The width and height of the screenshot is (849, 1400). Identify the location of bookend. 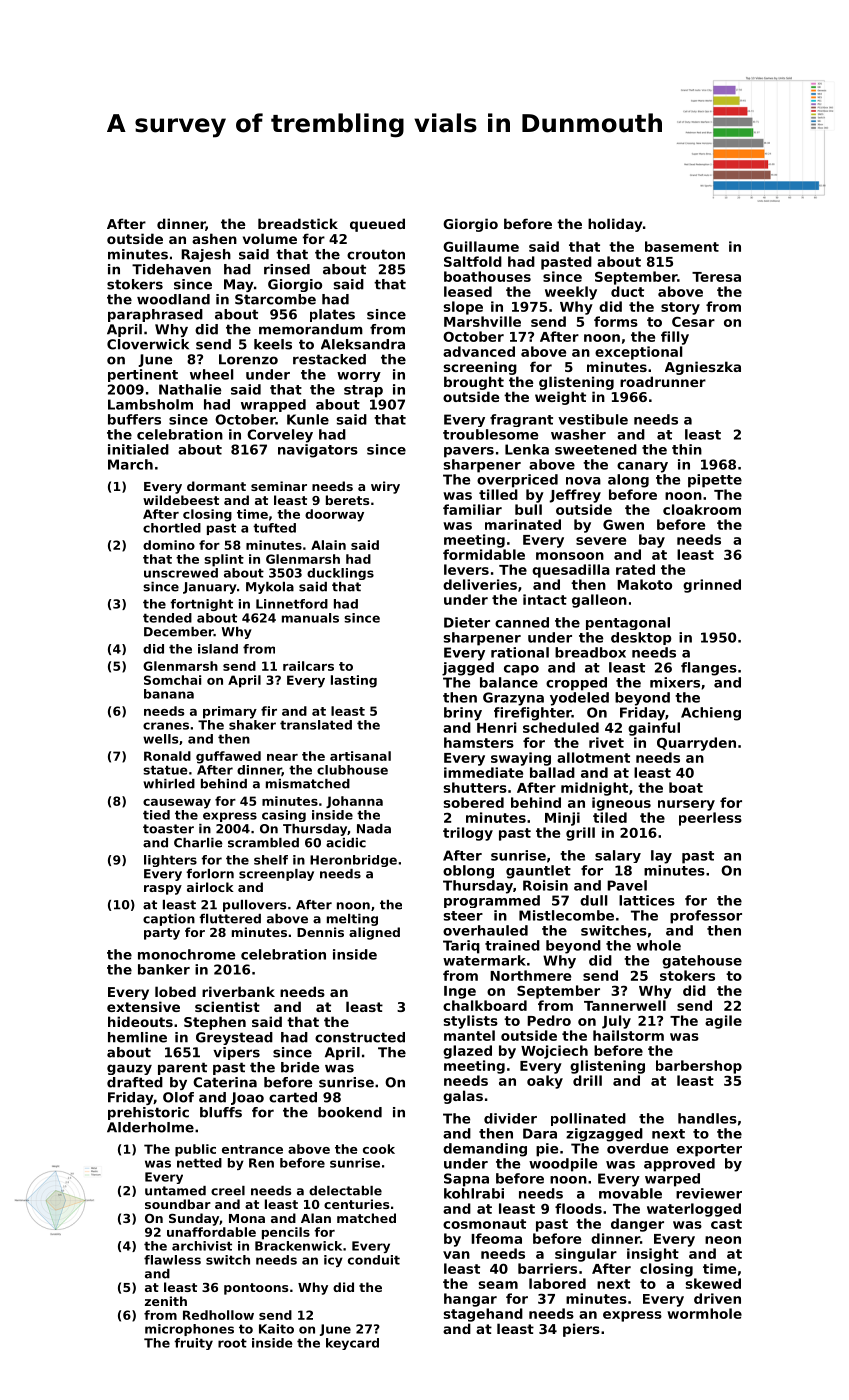
(350, 1112).
